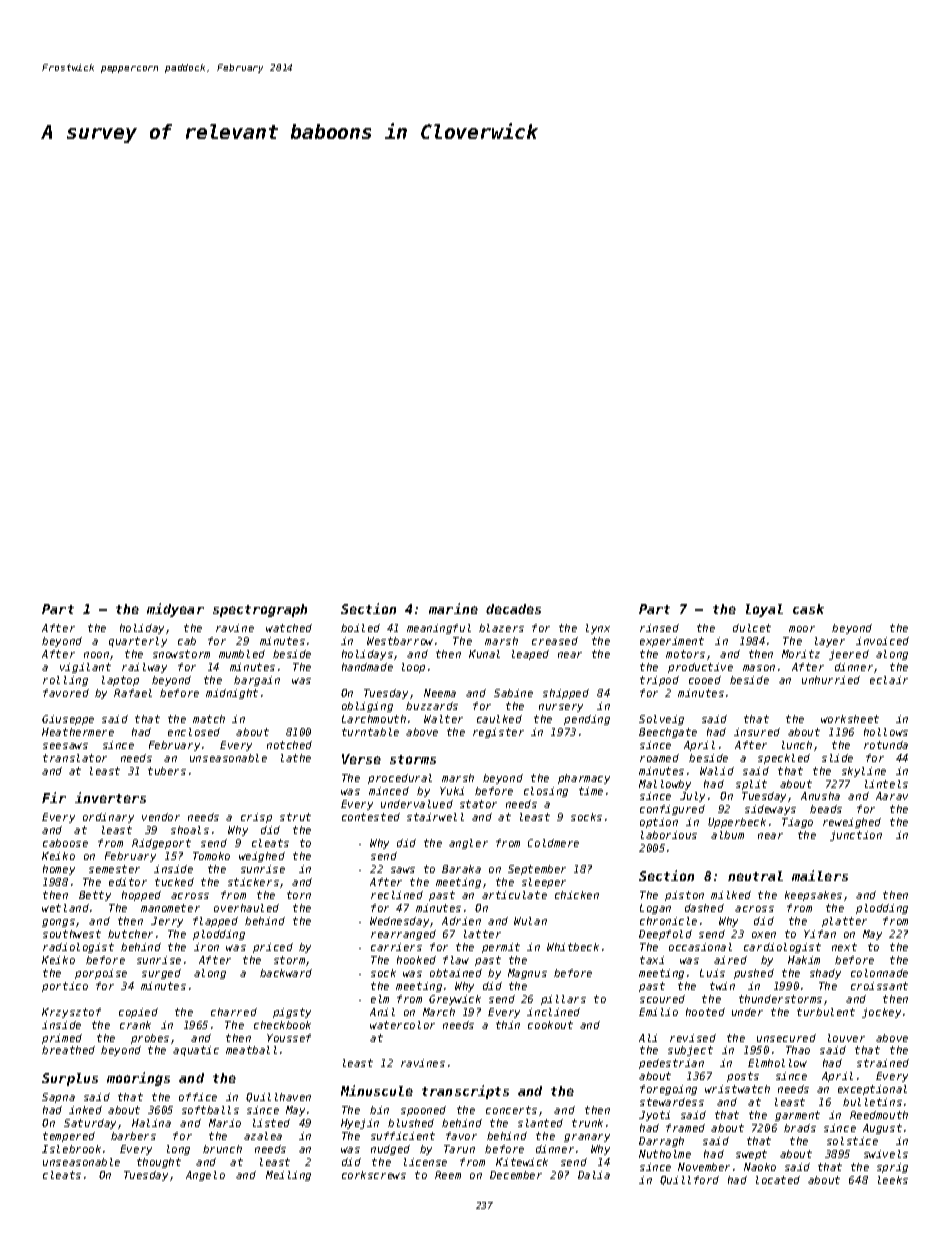 This screenshot has width=952, height=1233. What do you see at coordinates (225, 1123) in the screenshot?
I see `Mario` at bounding box center [225, 1123].
